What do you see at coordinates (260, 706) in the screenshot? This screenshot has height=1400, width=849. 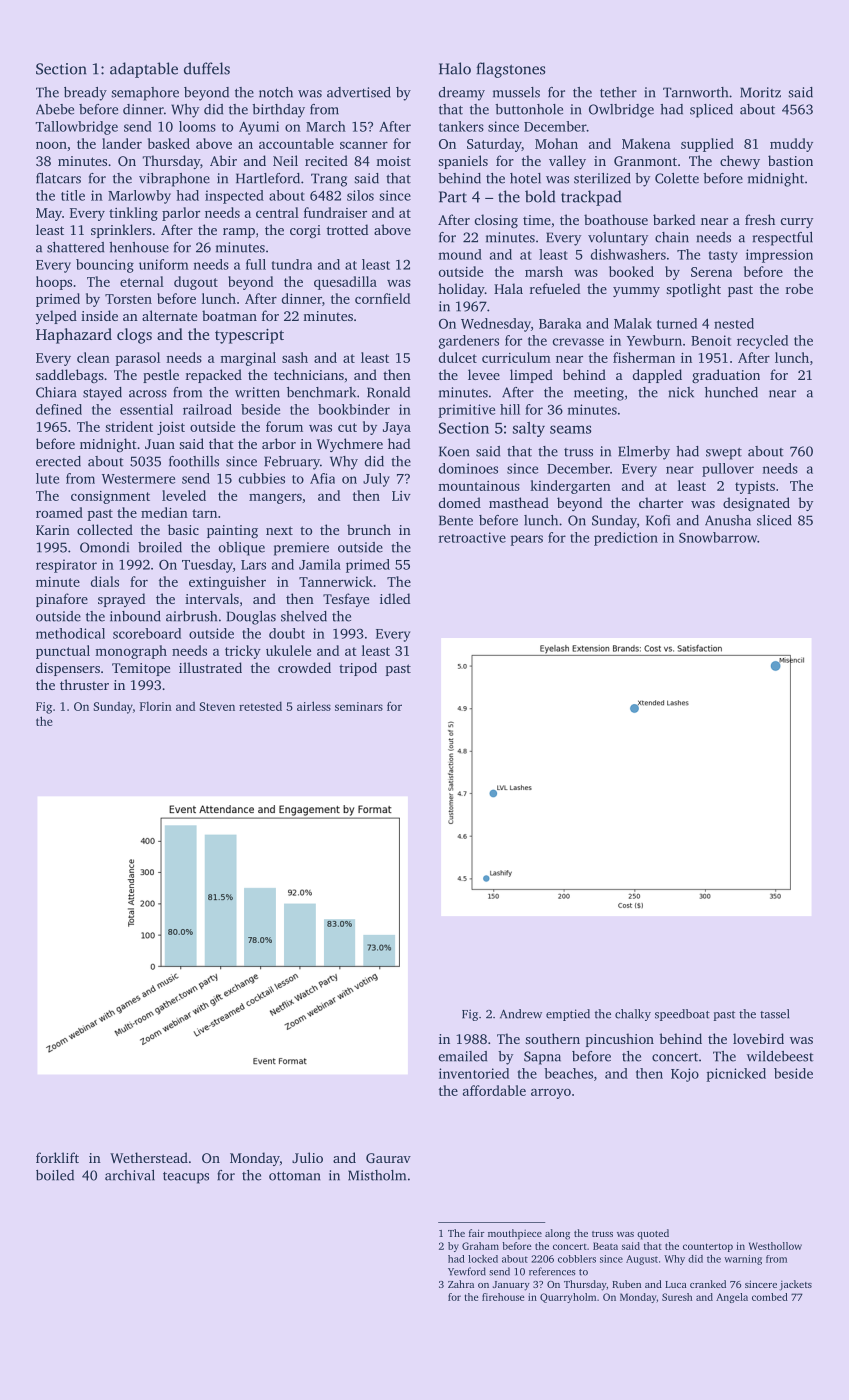 I see `retested` at bounding box center [260, 706].
